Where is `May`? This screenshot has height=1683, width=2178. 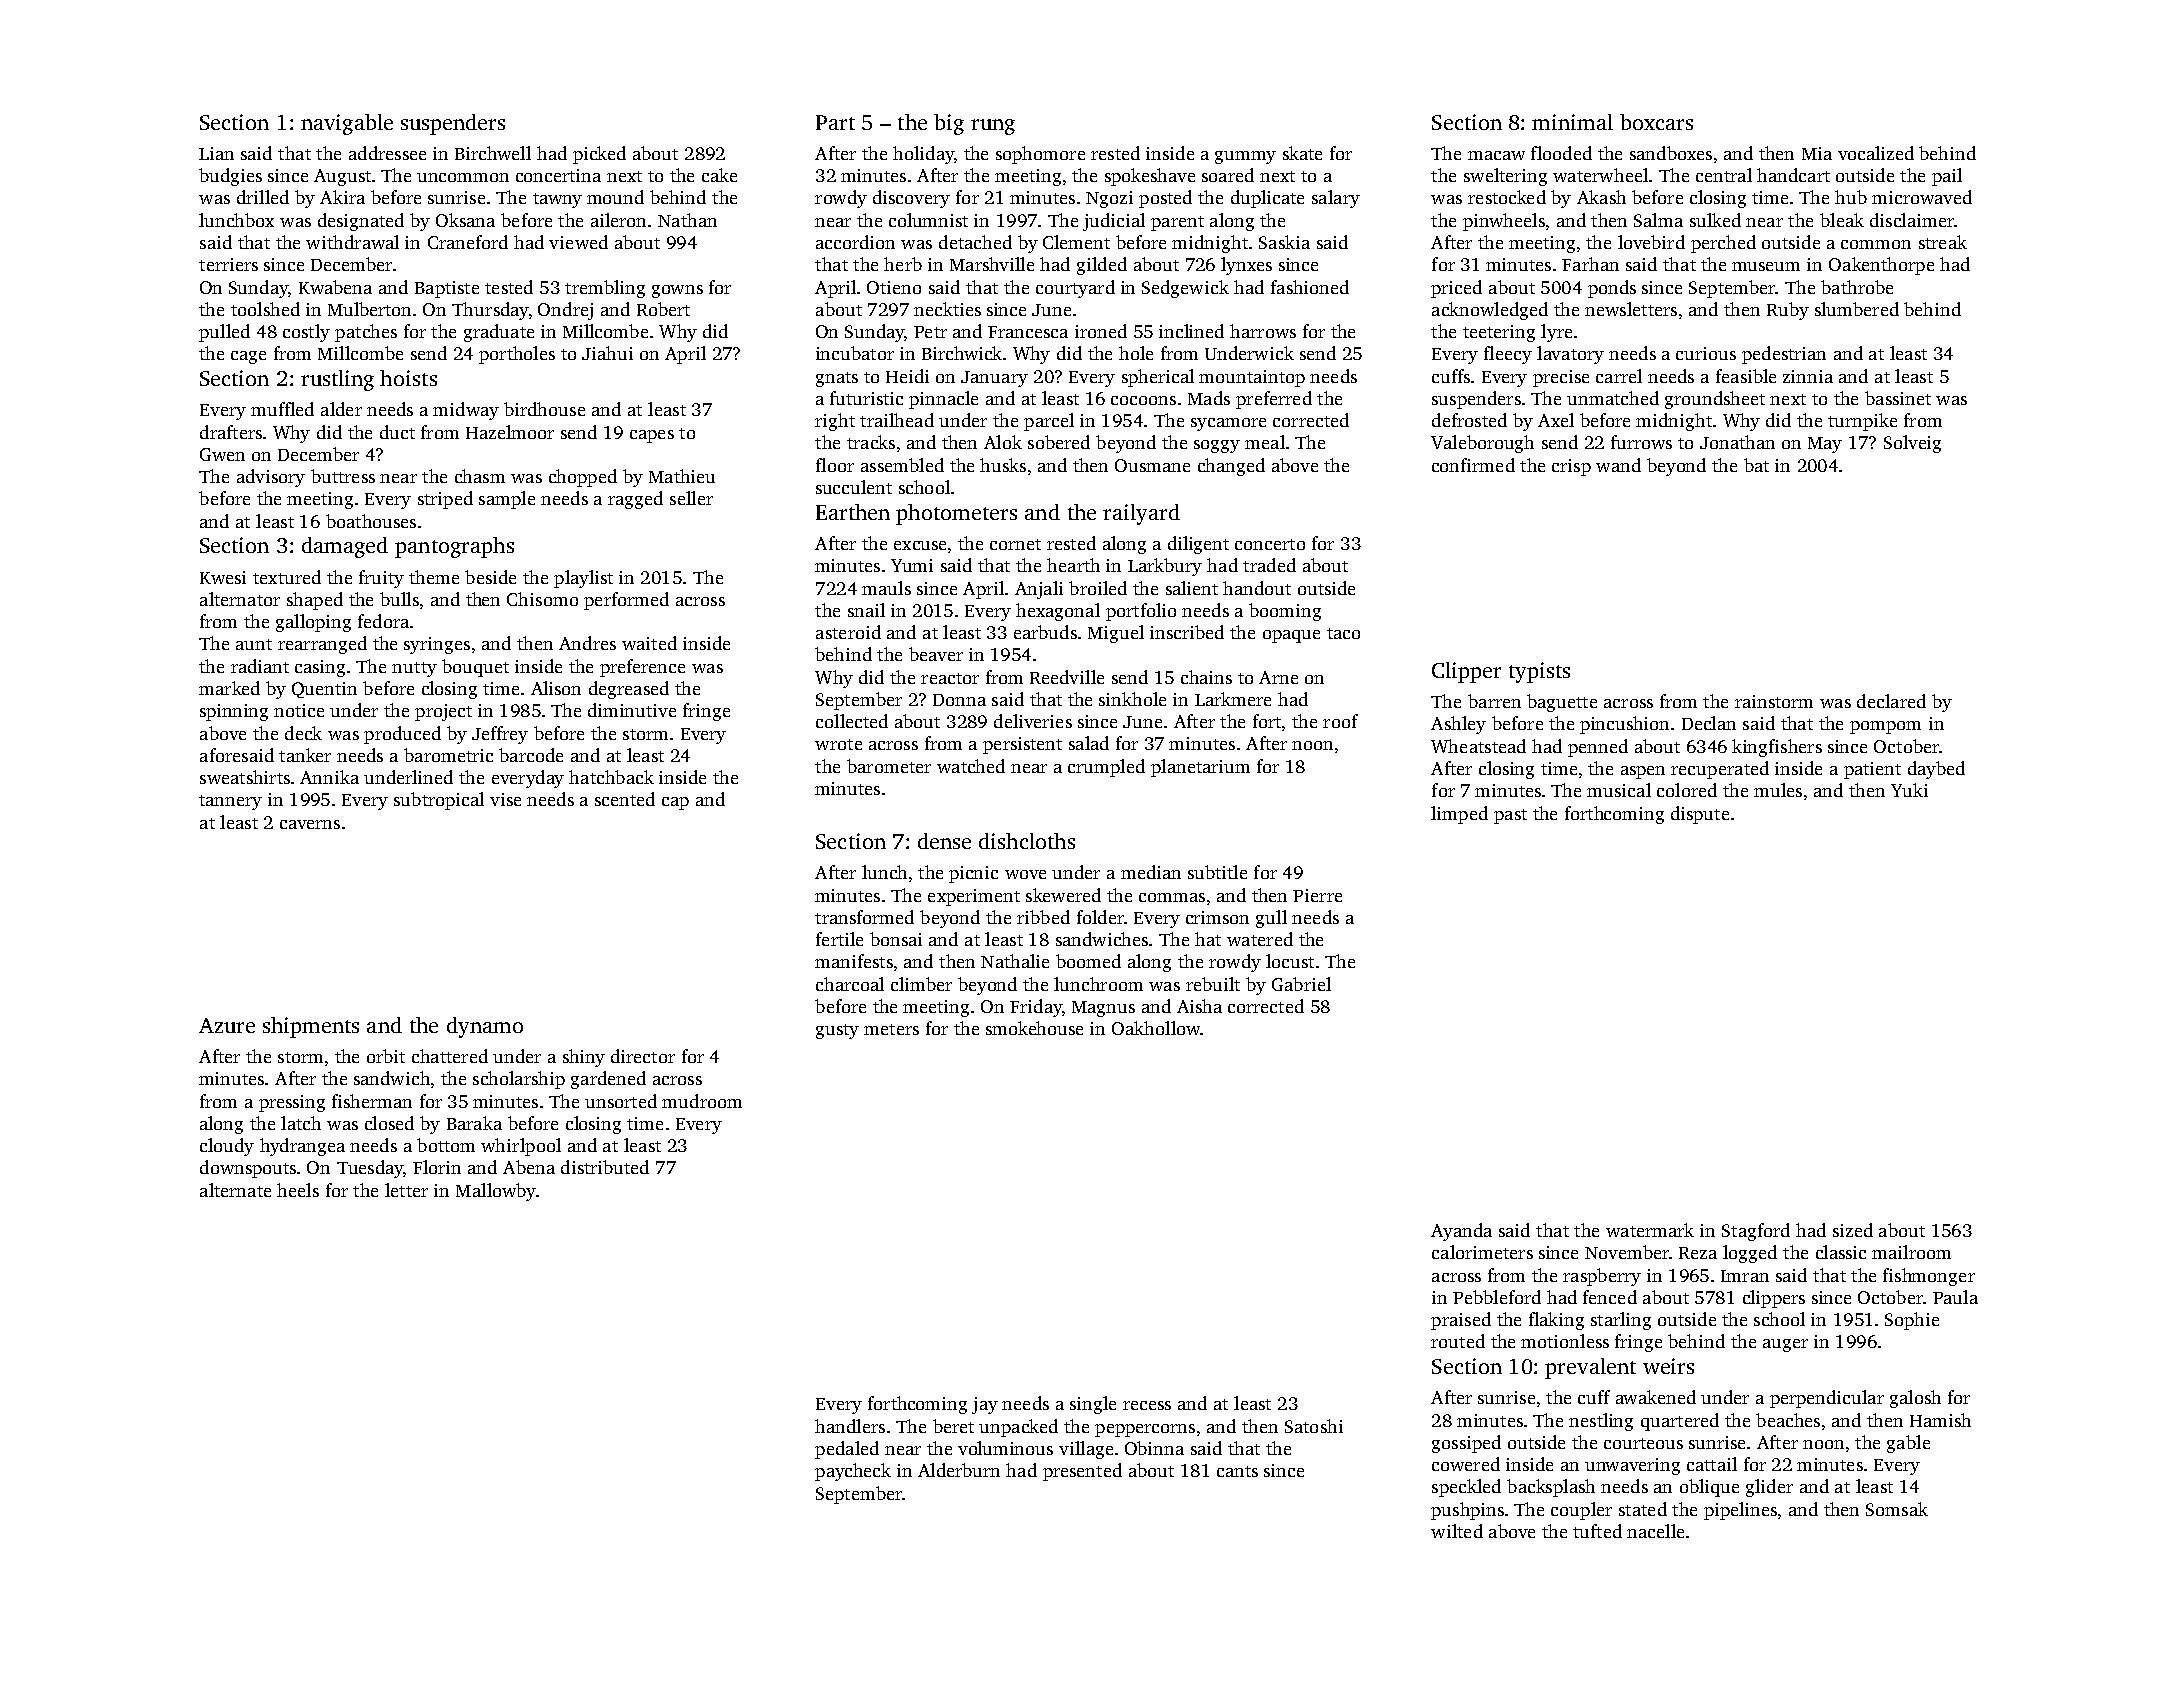
May is located at coordinates (1825, 445).
